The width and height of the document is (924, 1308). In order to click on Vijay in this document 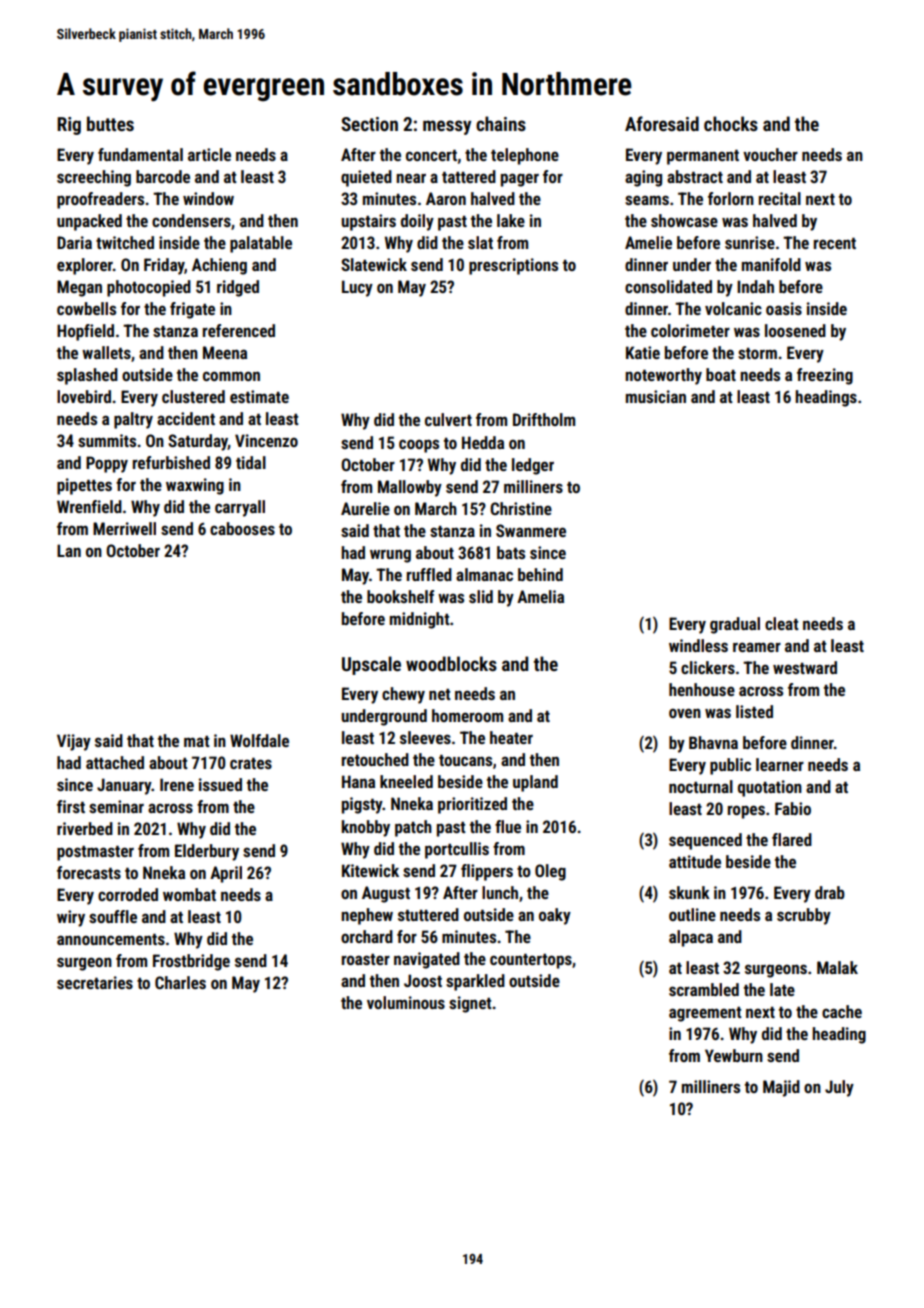, I will do `click(74, 742)`.
